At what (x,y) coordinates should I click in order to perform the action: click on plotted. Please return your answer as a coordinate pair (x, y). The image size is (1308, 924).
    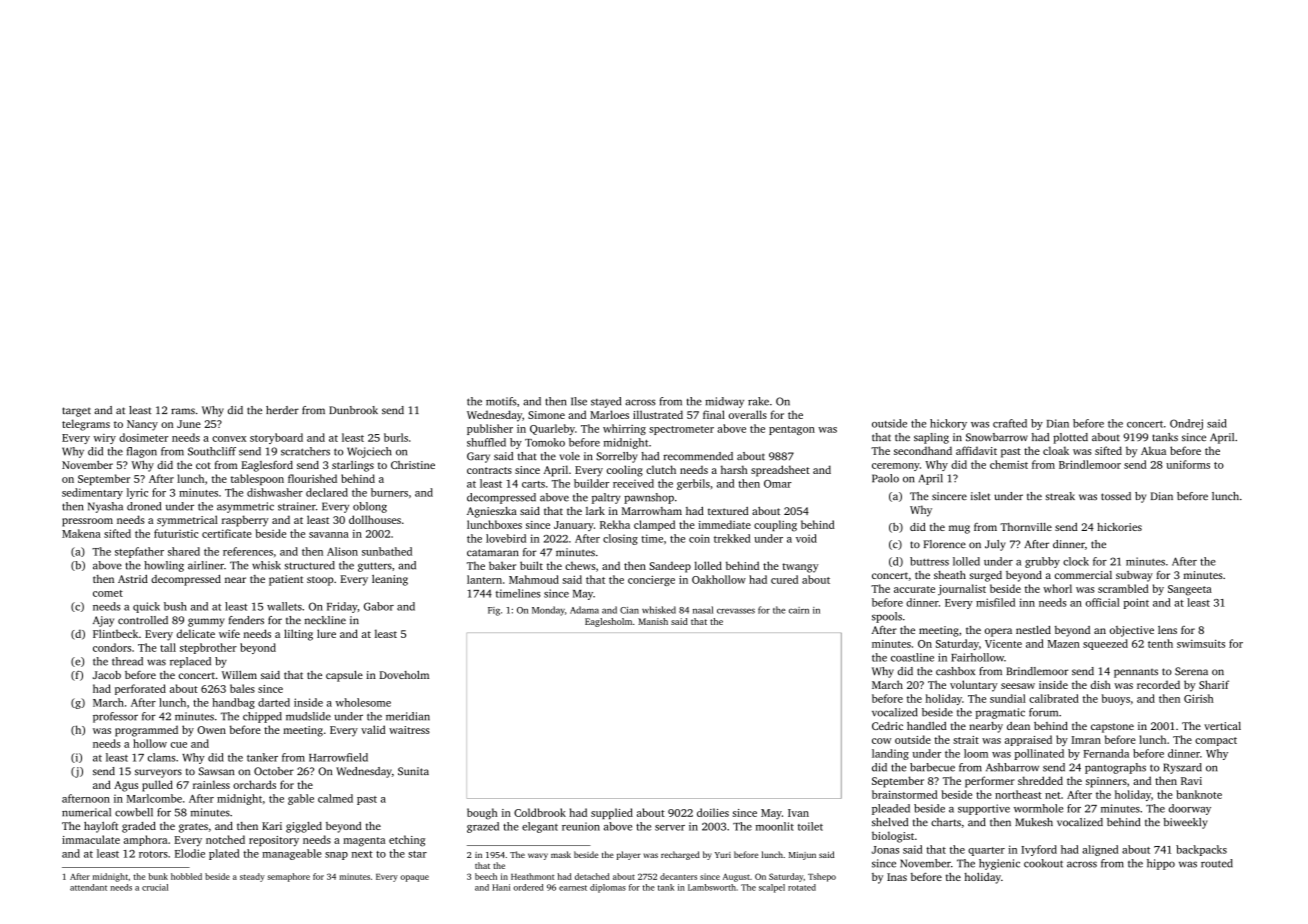
    Looking at the image, I should click on (1070, 438).
